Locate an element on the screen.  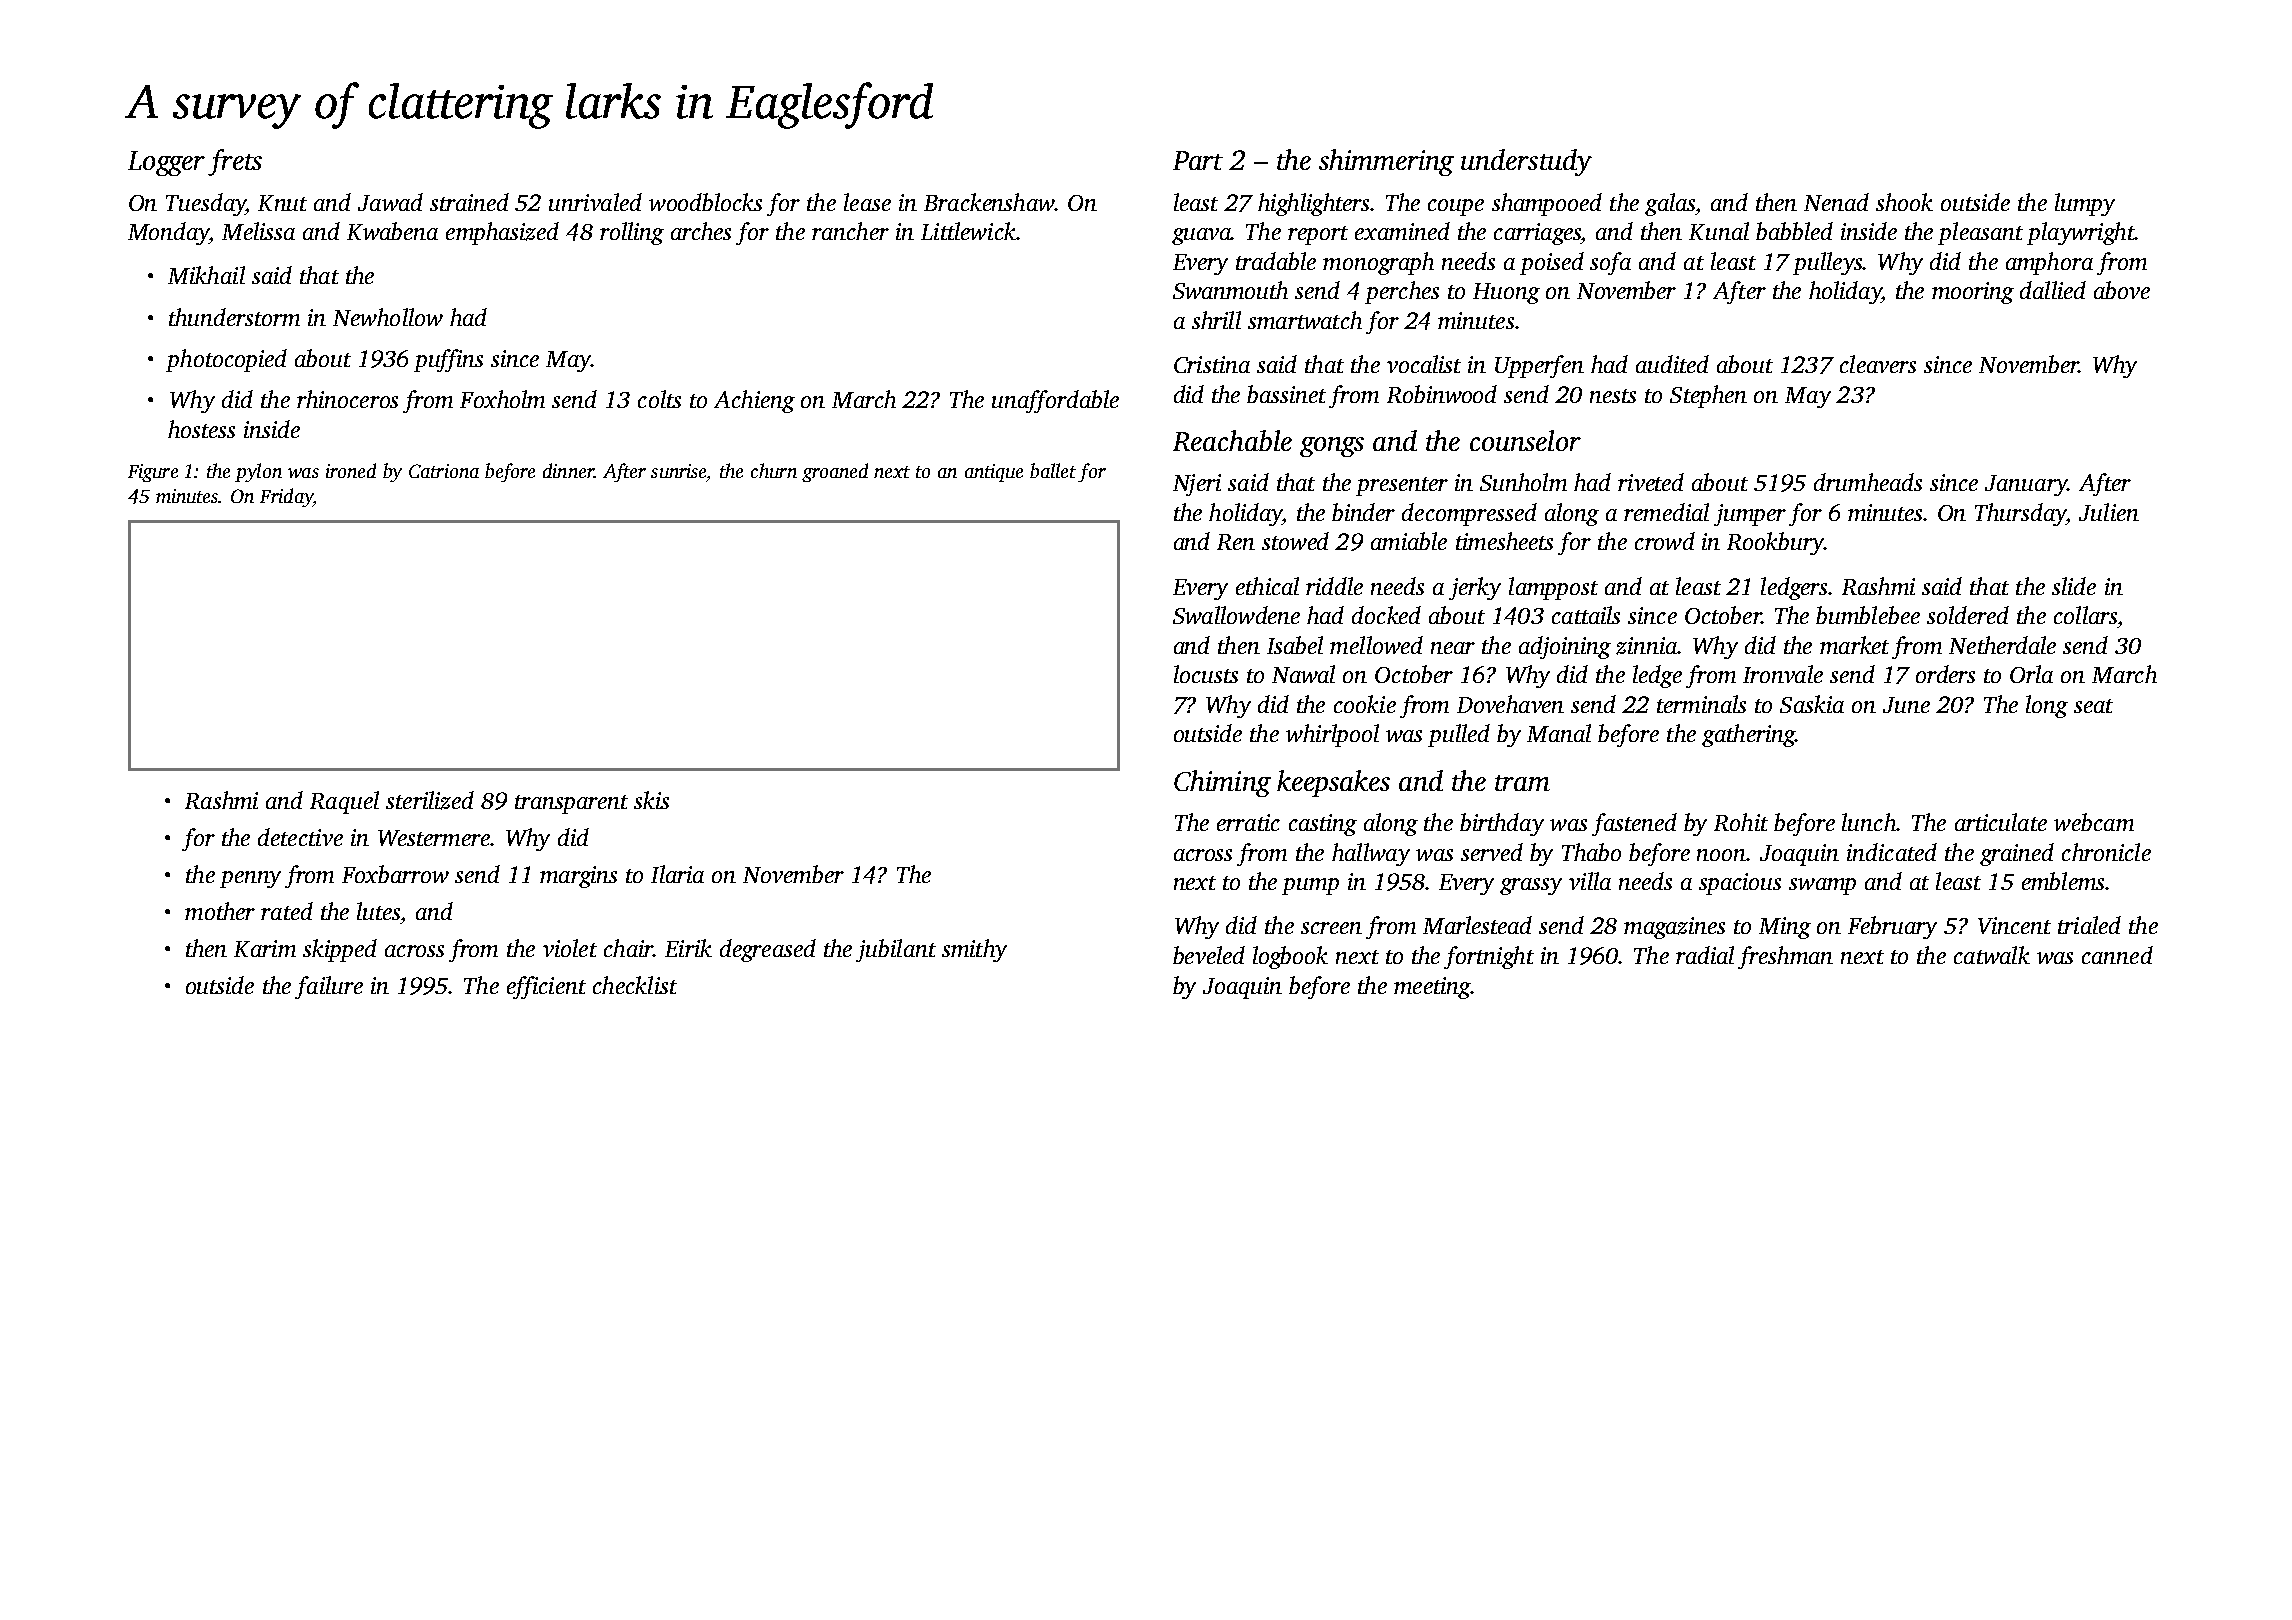
transparent is located at coordinates (571, 804).
